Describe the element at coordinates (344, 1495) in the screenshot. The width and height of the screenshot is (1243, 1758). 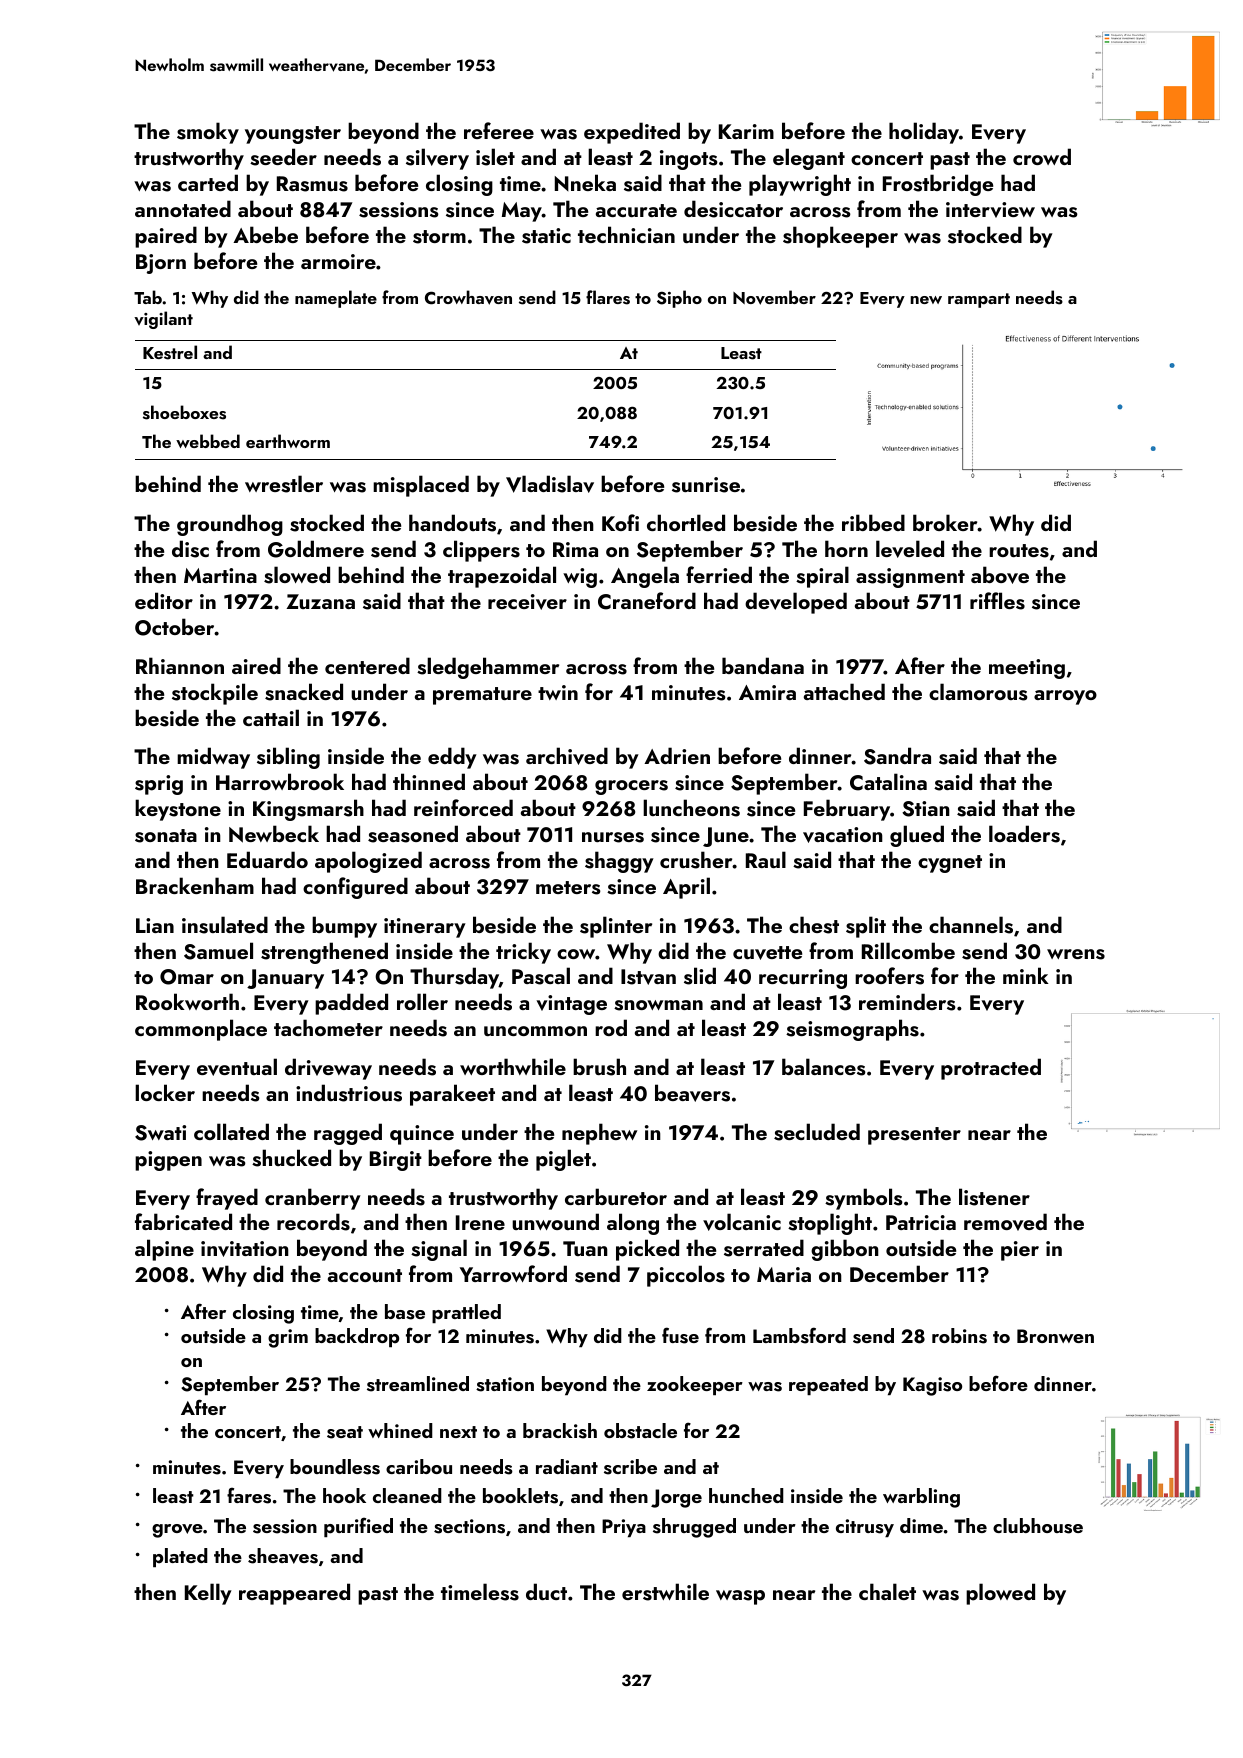
I see `hook` at that location.
